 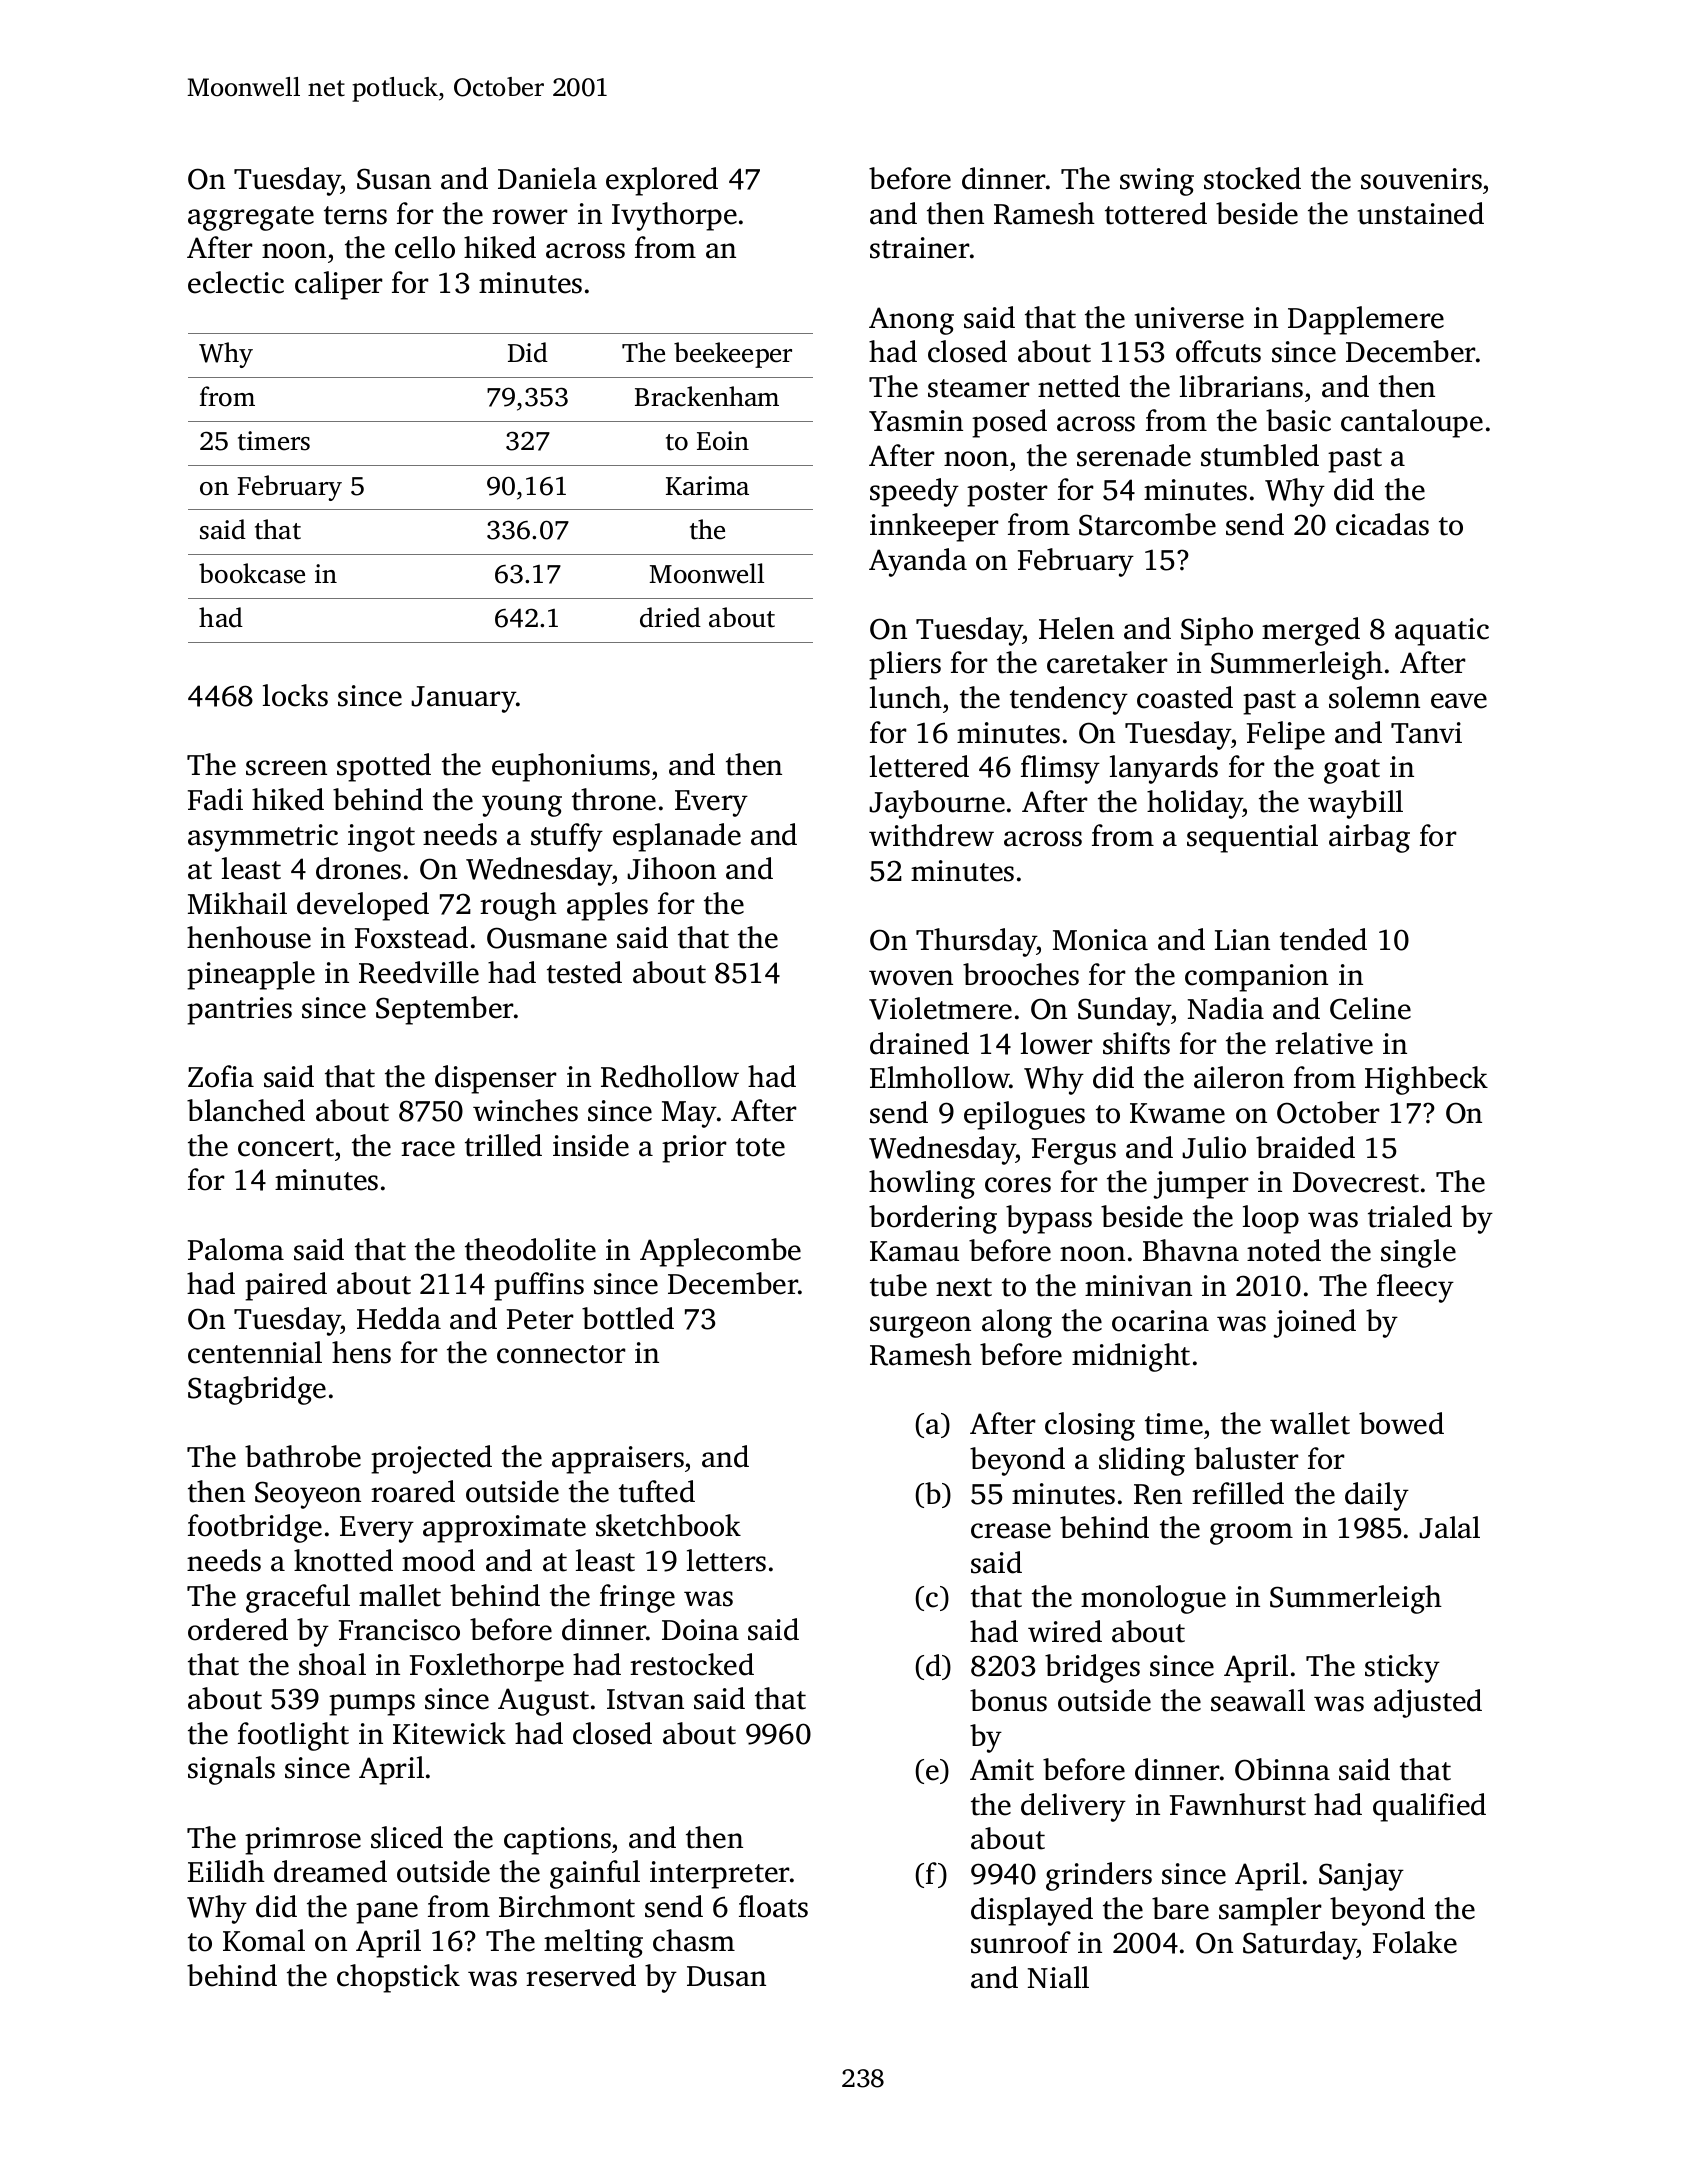 What do you see at coordinates (1258, 1700) in the document?
I see `seawall` at bounding box center [1258, 1700].
